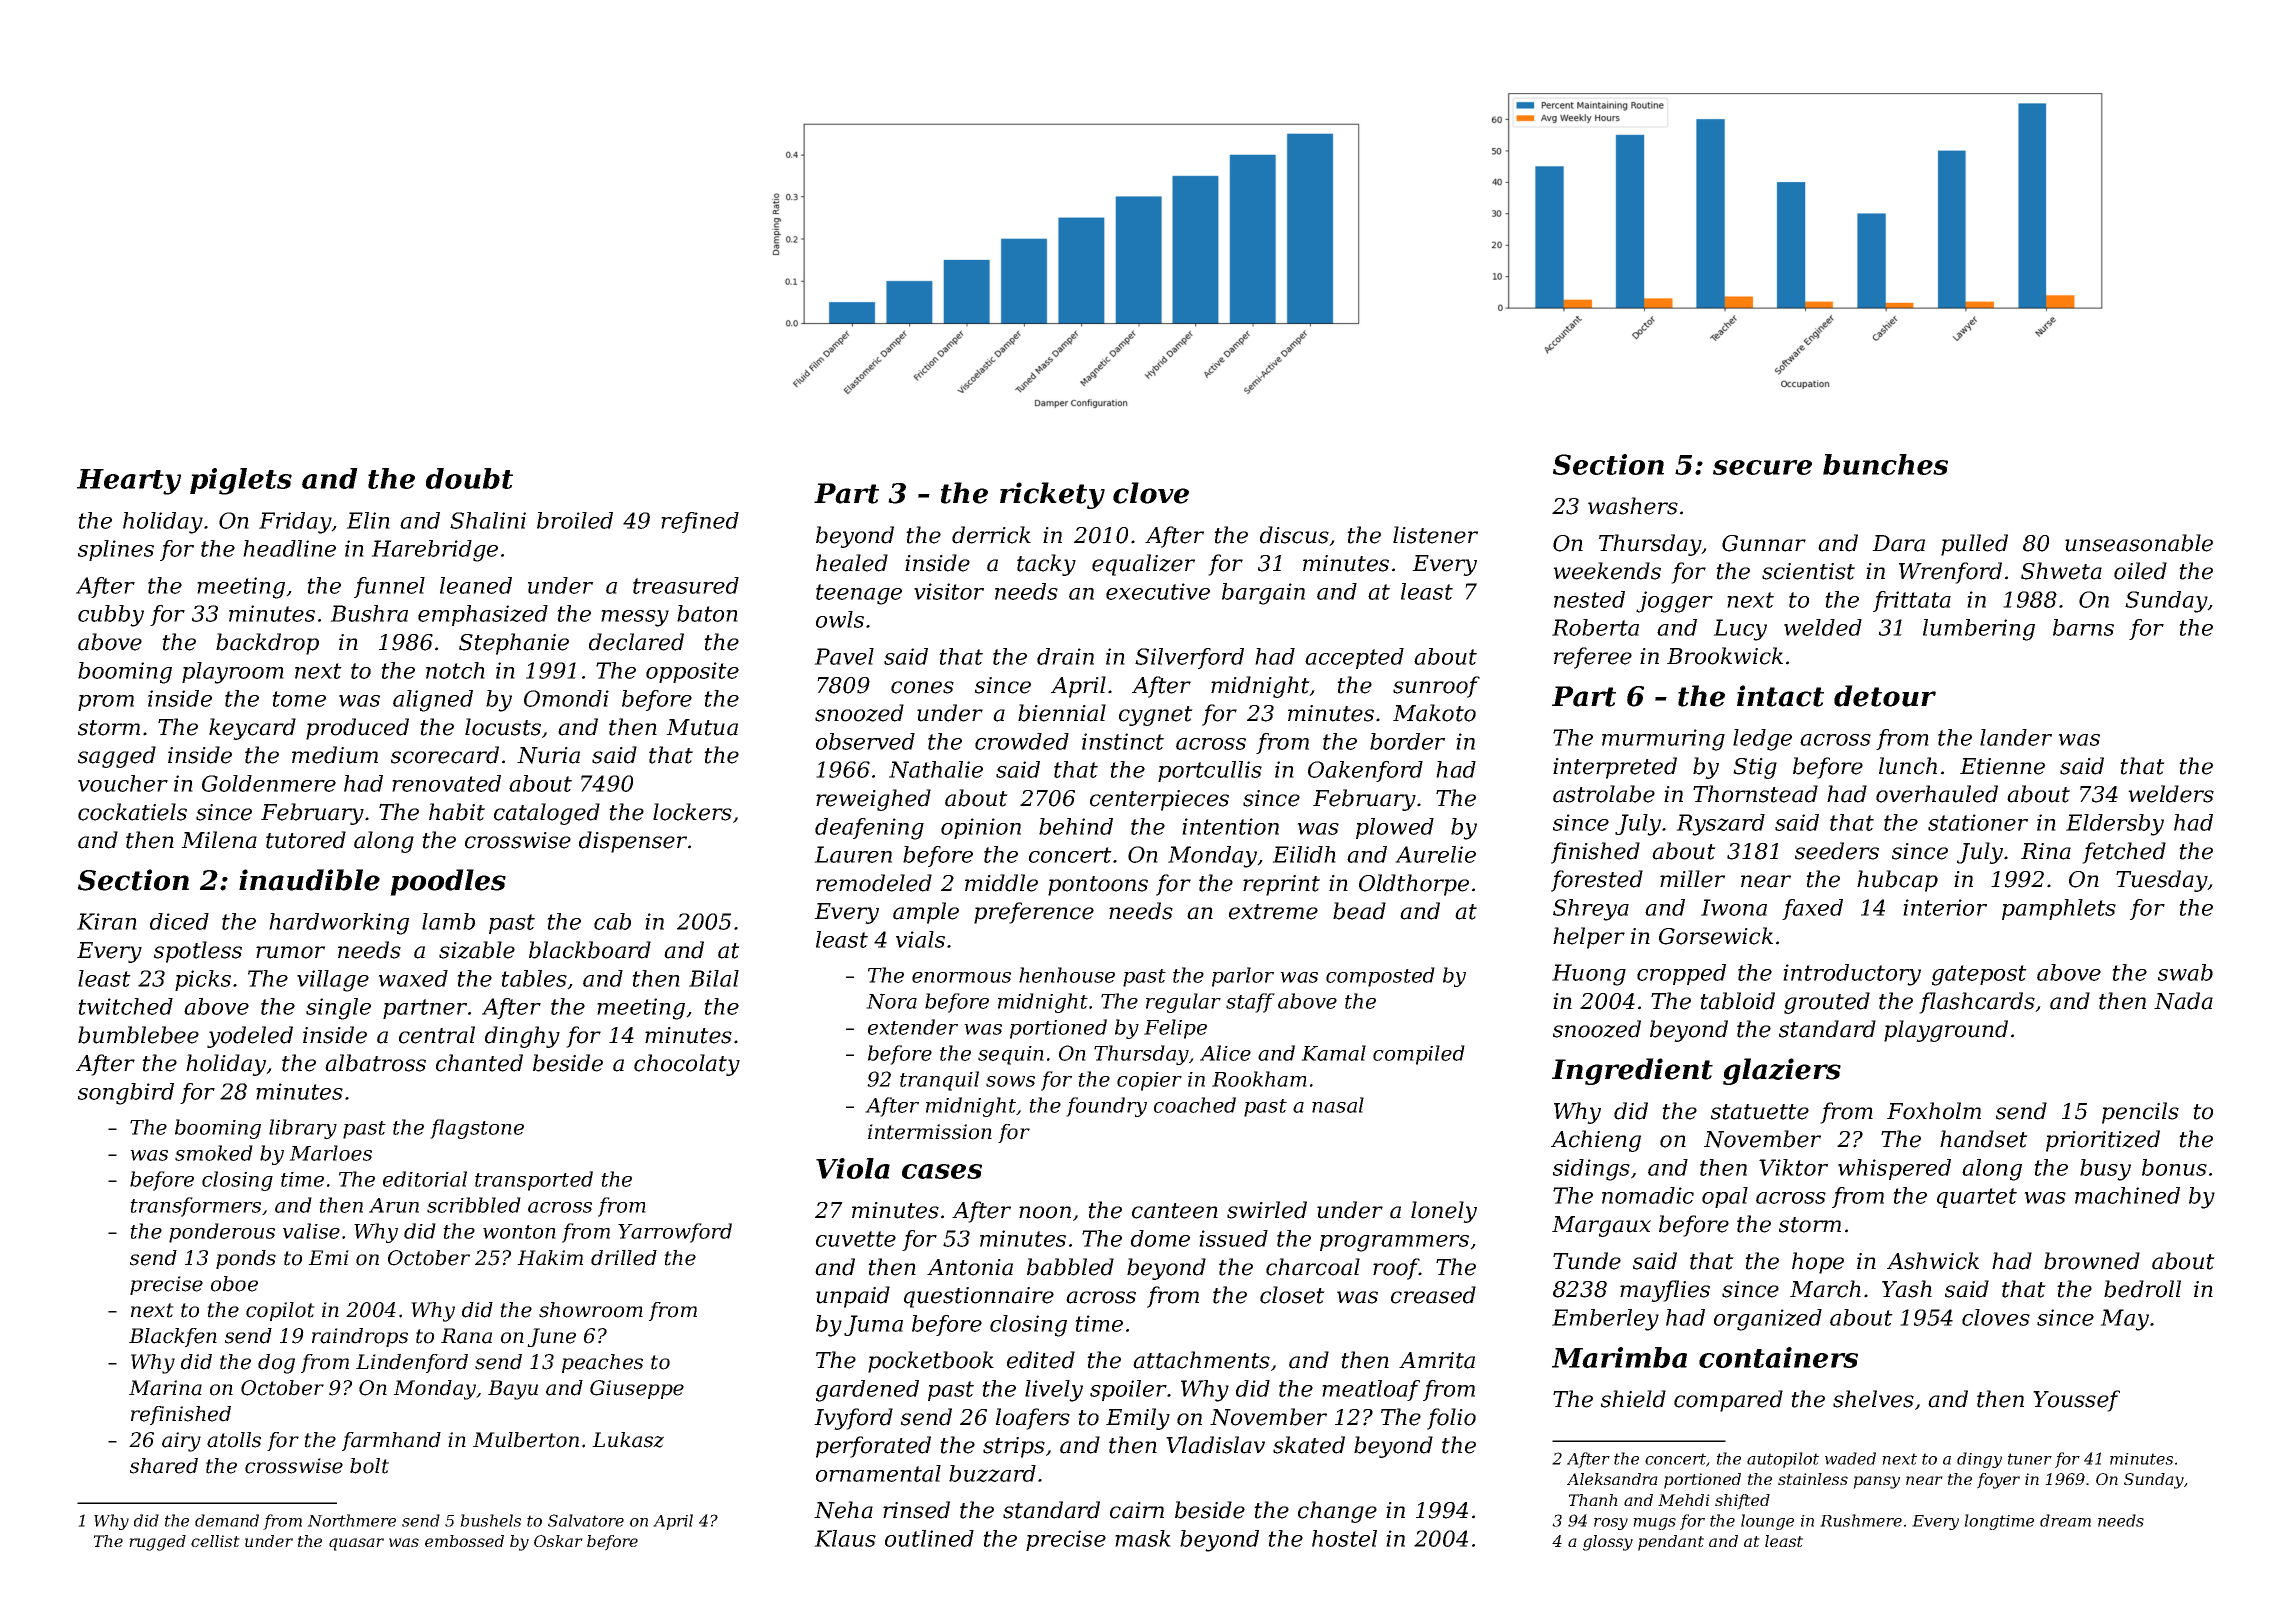  What do you see at coordinates (856, 1239) in the screenshot?
I see `cuvette` at bounding box center [856, 1239].
